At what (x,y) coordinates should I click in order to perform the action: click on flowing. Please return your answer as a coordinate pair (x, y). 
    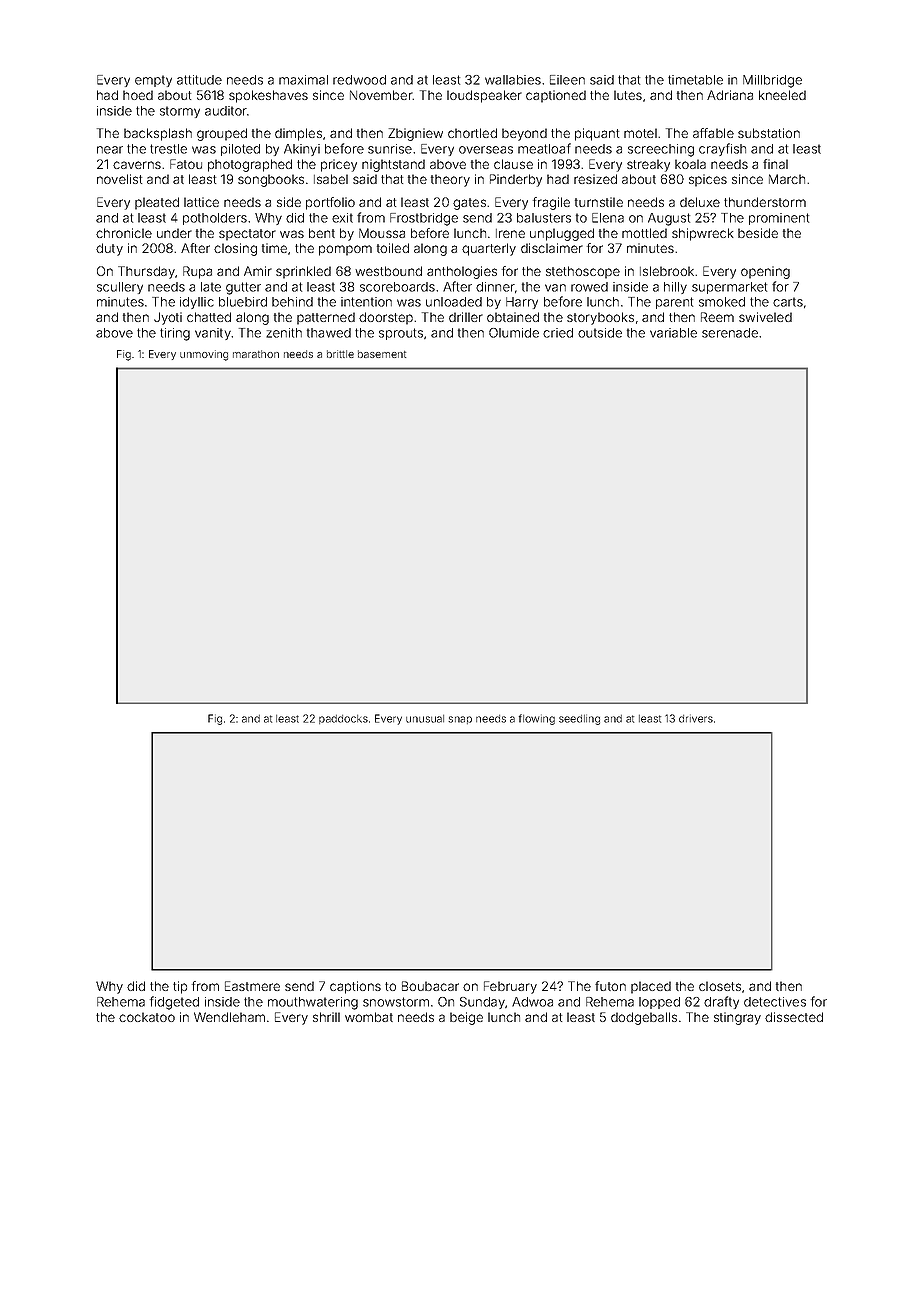
    Looking at the image, I should click on (537, 719).
